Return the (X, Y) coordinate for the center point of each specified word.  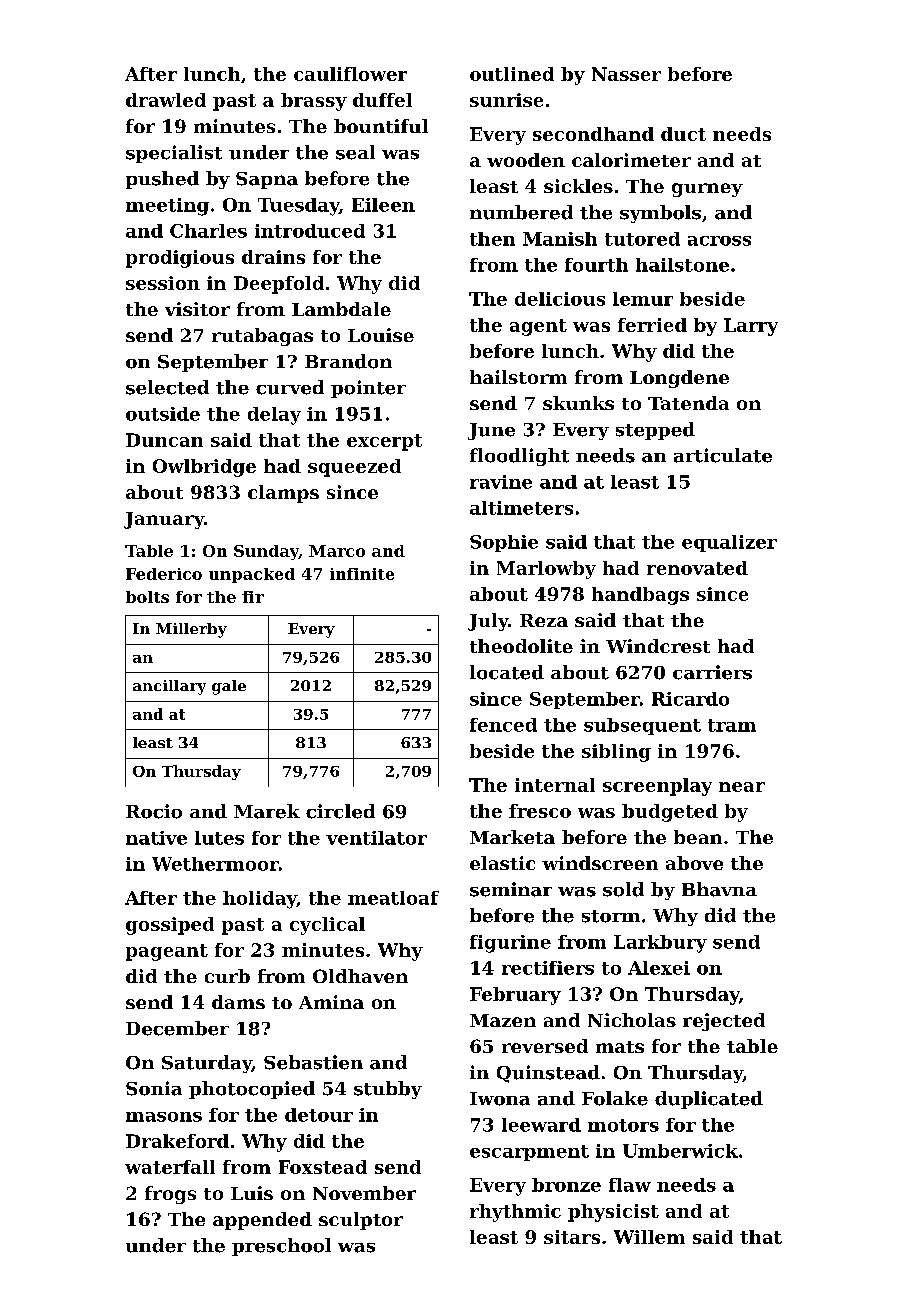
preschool (281, 1247)
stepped (655, 431)
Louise (381, 335)
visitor (197, 309)
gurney (707, 190)
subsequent (642, 726)
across (719, 241)
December (177, 1028)
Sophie (504, 543)
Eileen (383, 205)
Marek (267, 811)
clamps (283, 494)
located (507, 672)
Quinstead (548, 1074)
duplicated (709, 1100)
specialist (174, 154)
